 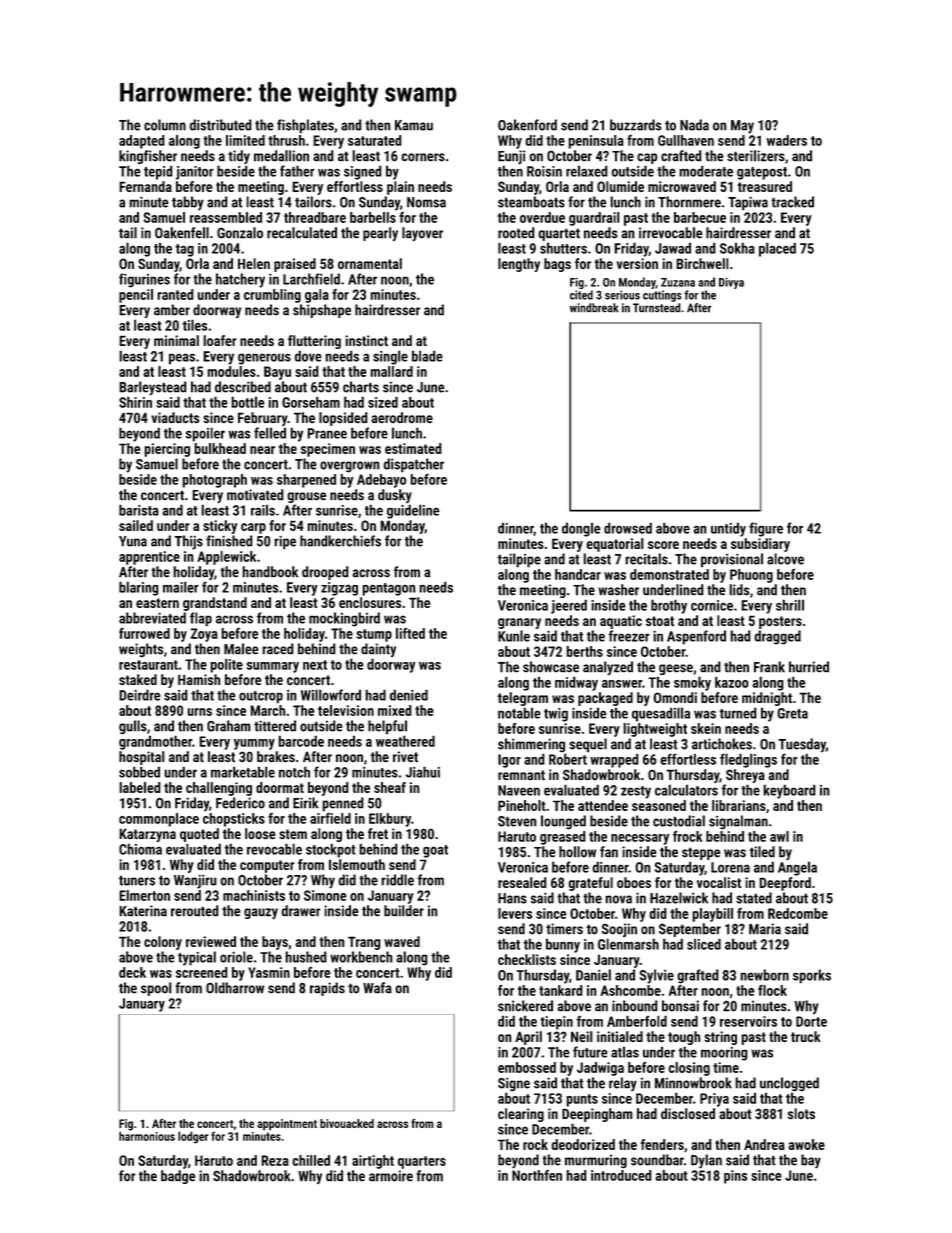 I want to click on Shirin, so click(x=135, y=402).
